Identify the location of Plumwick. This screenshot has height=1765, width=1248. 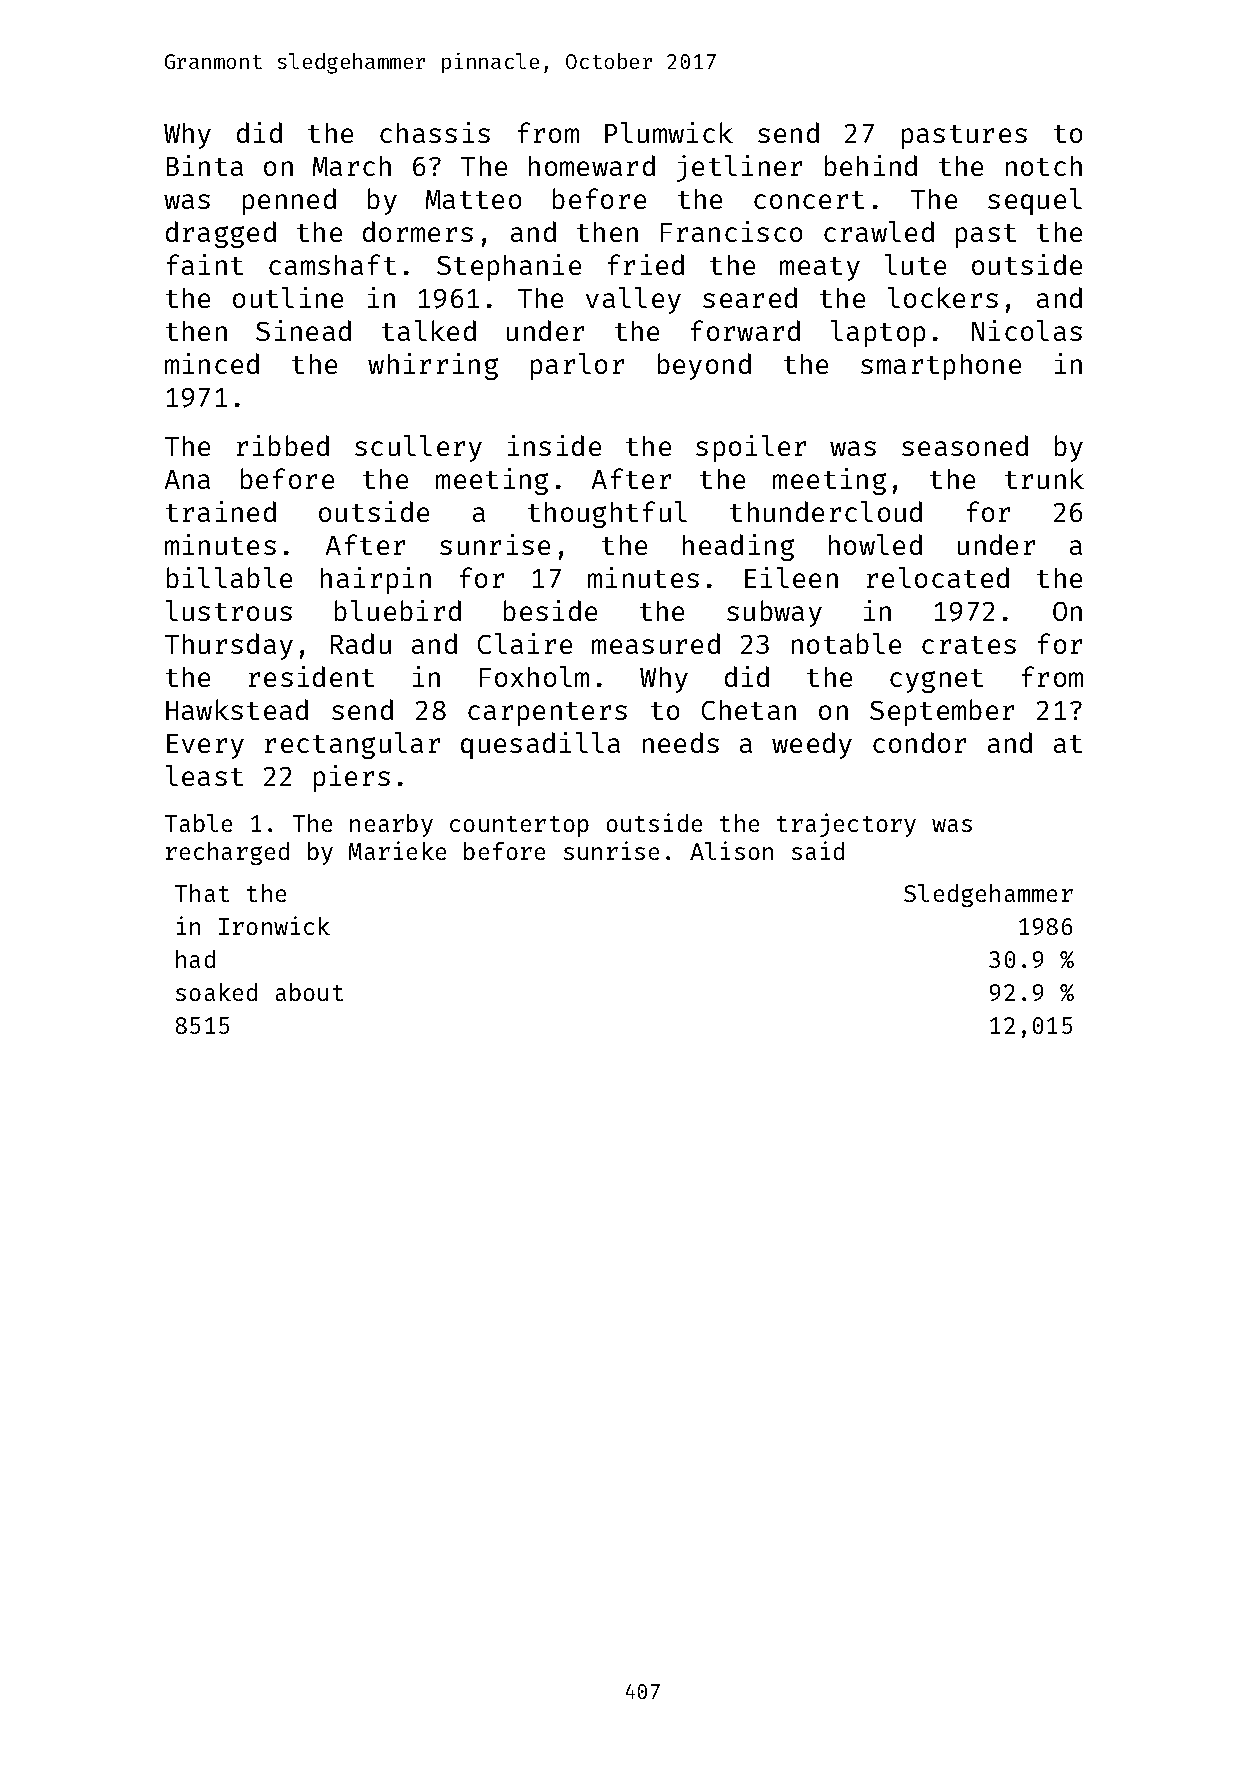
(669, 132).
